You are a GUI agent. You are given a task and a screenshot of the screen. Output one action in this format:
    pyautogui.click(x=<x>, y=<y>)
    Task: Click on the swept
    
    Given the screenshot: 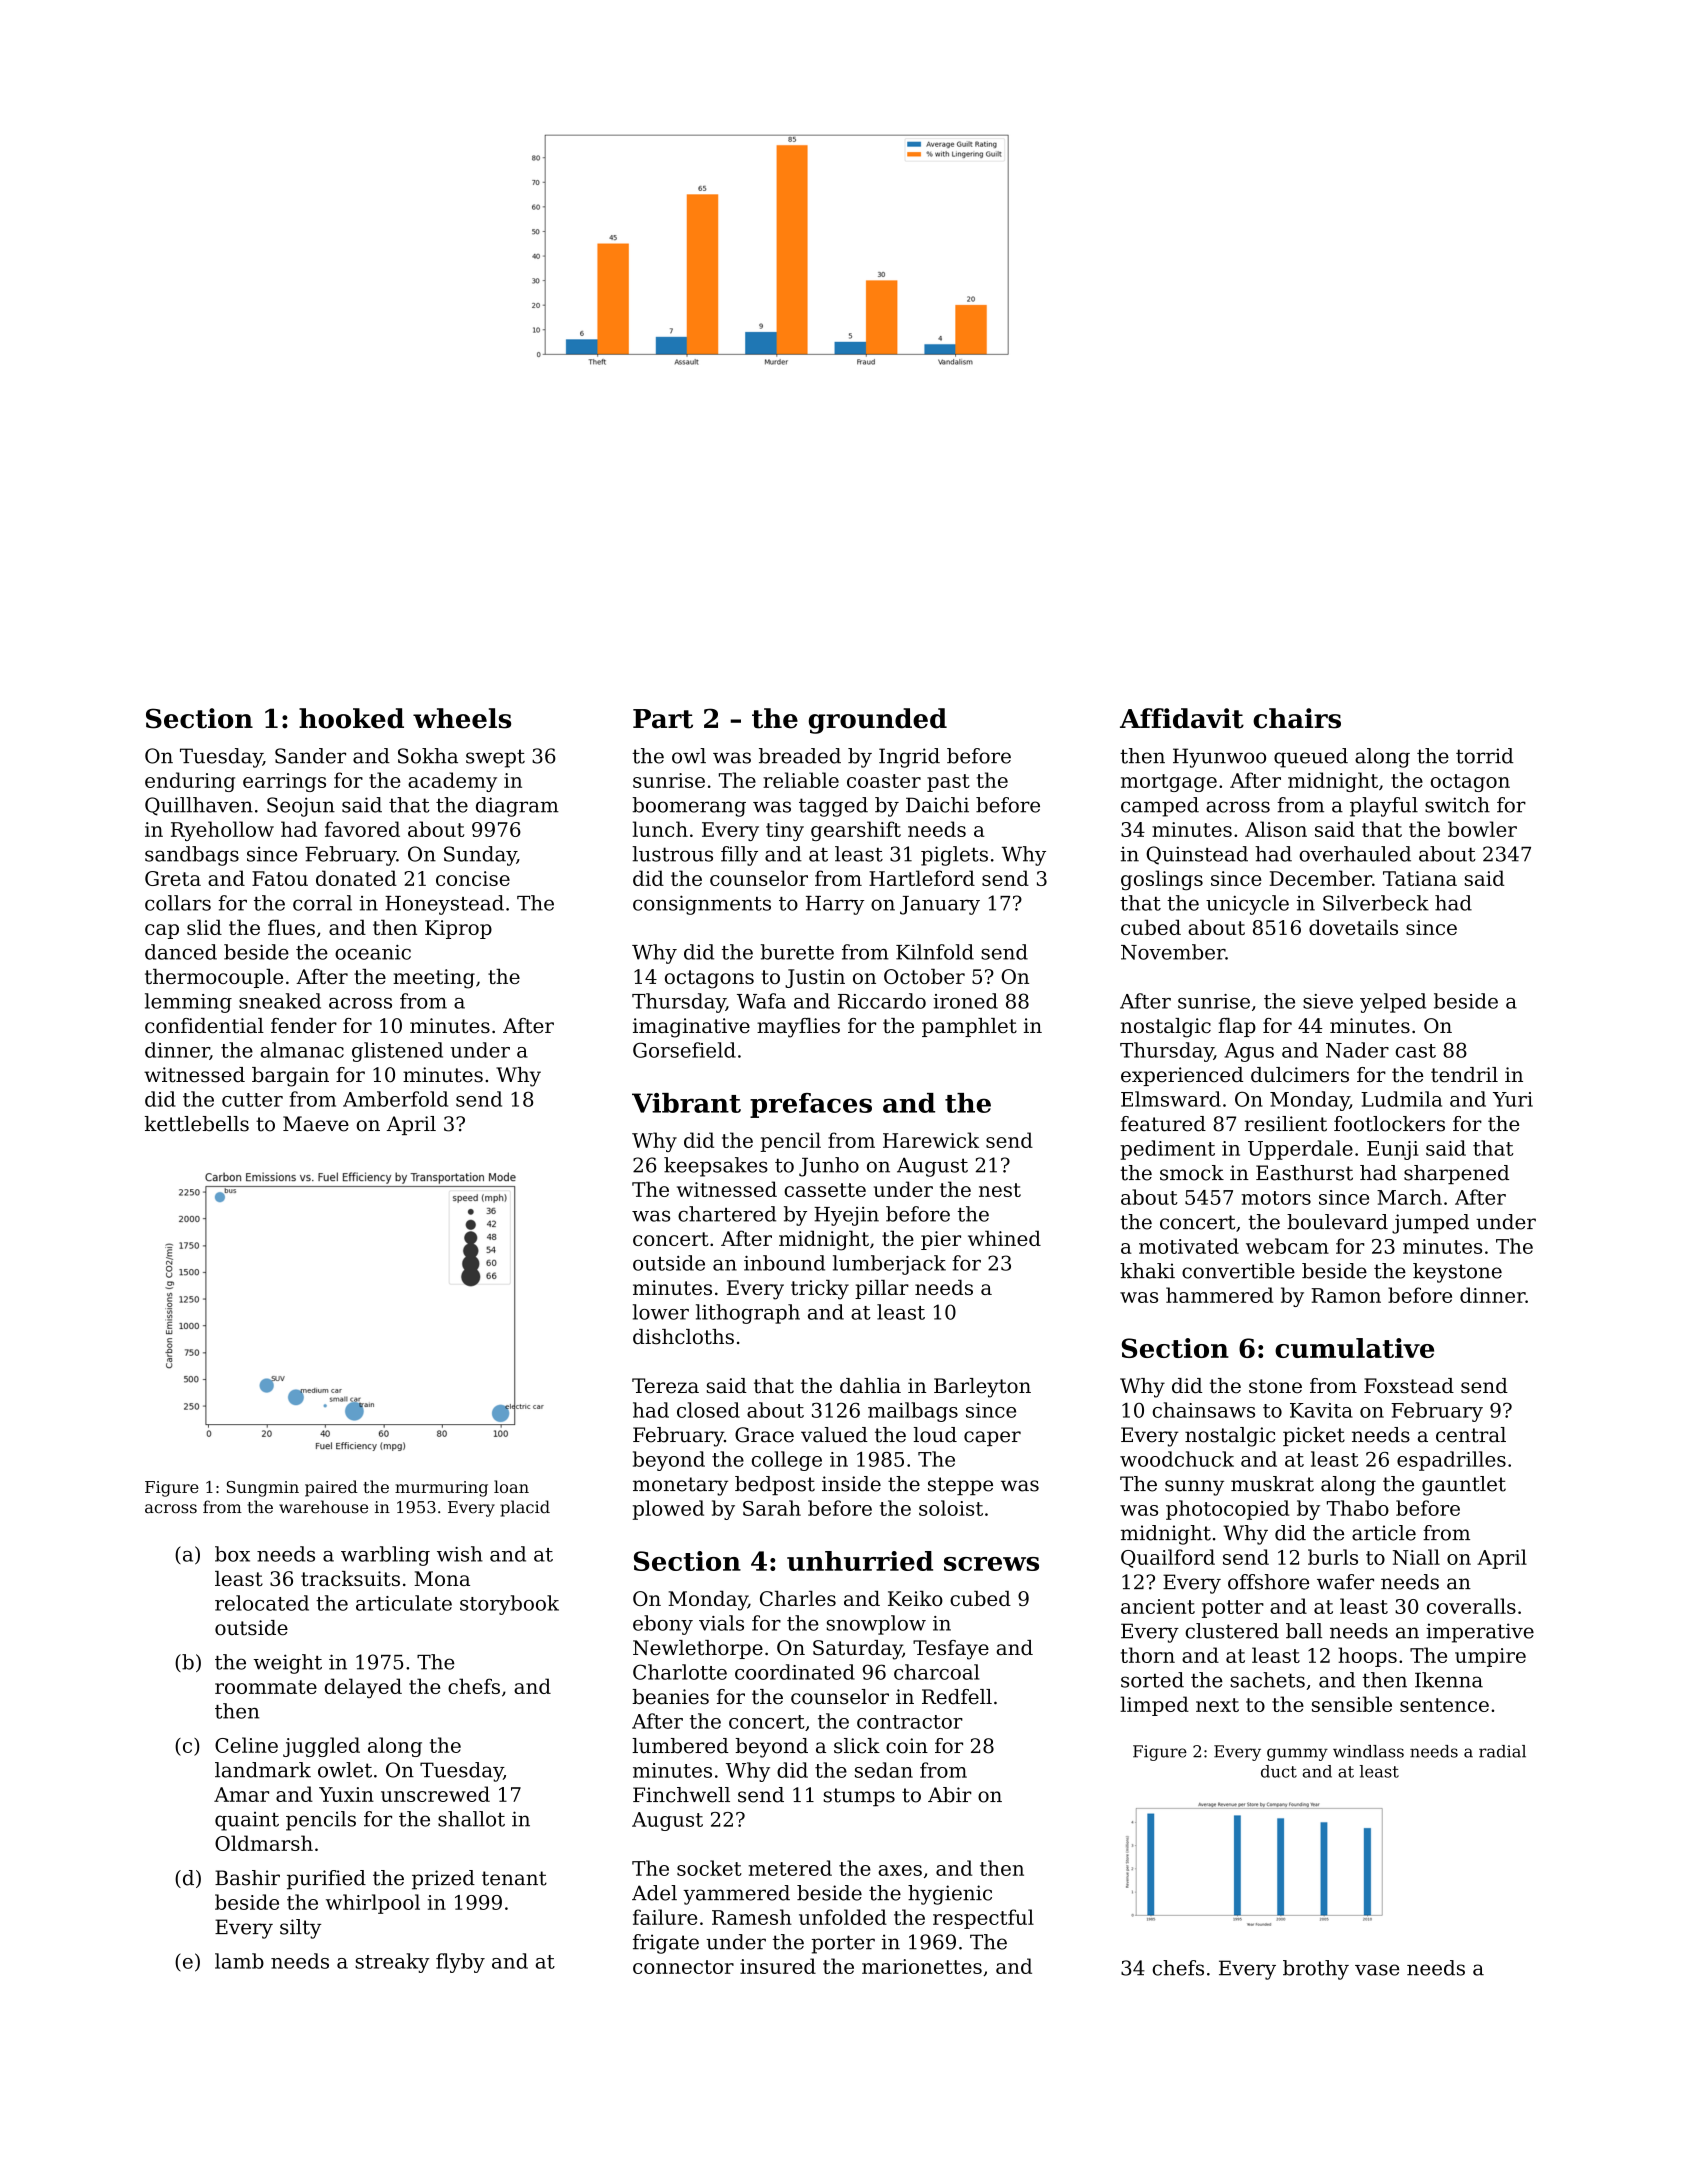 What is the action you would take?
    pyautogui.click(x=495, y=758)
